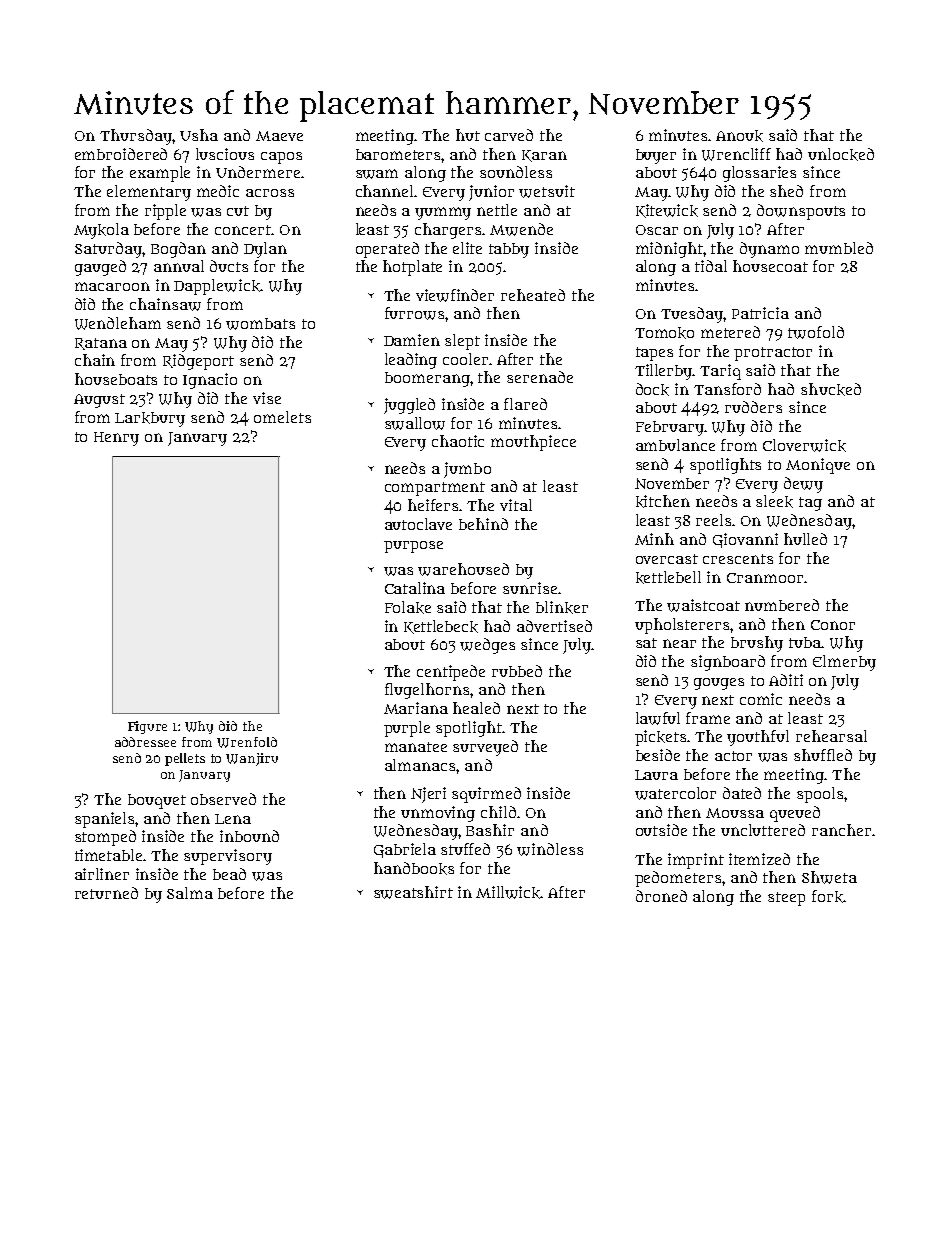 Image resolution: width=952 pixels, height=1233 pixels. Describe the element at coordinates (760, 313) in the screenshot. I see `Patricia` at that location.
